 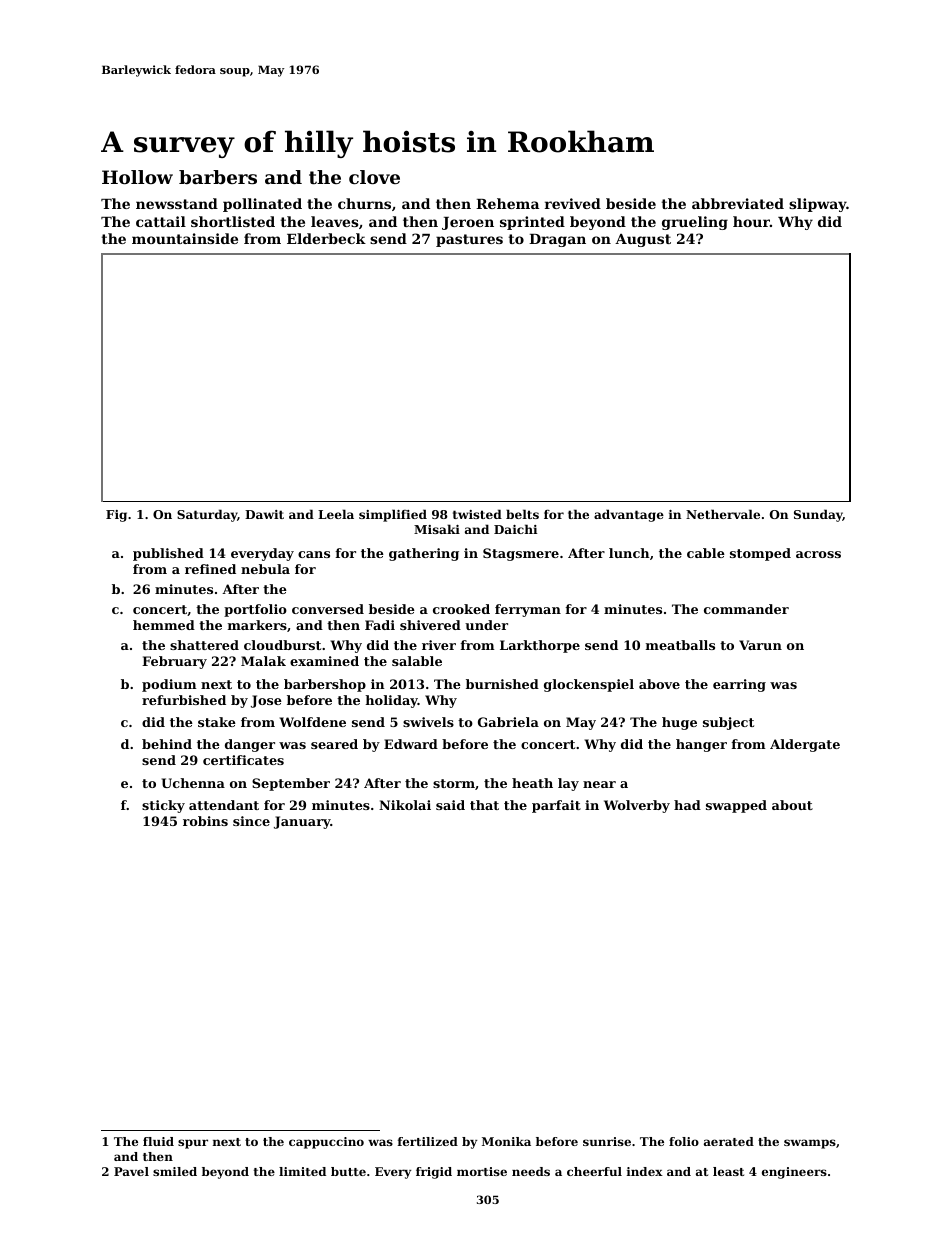 What do you see at coordinates (645, 1171) in the page?
I see `index` at bounding box center [645, 1171].
